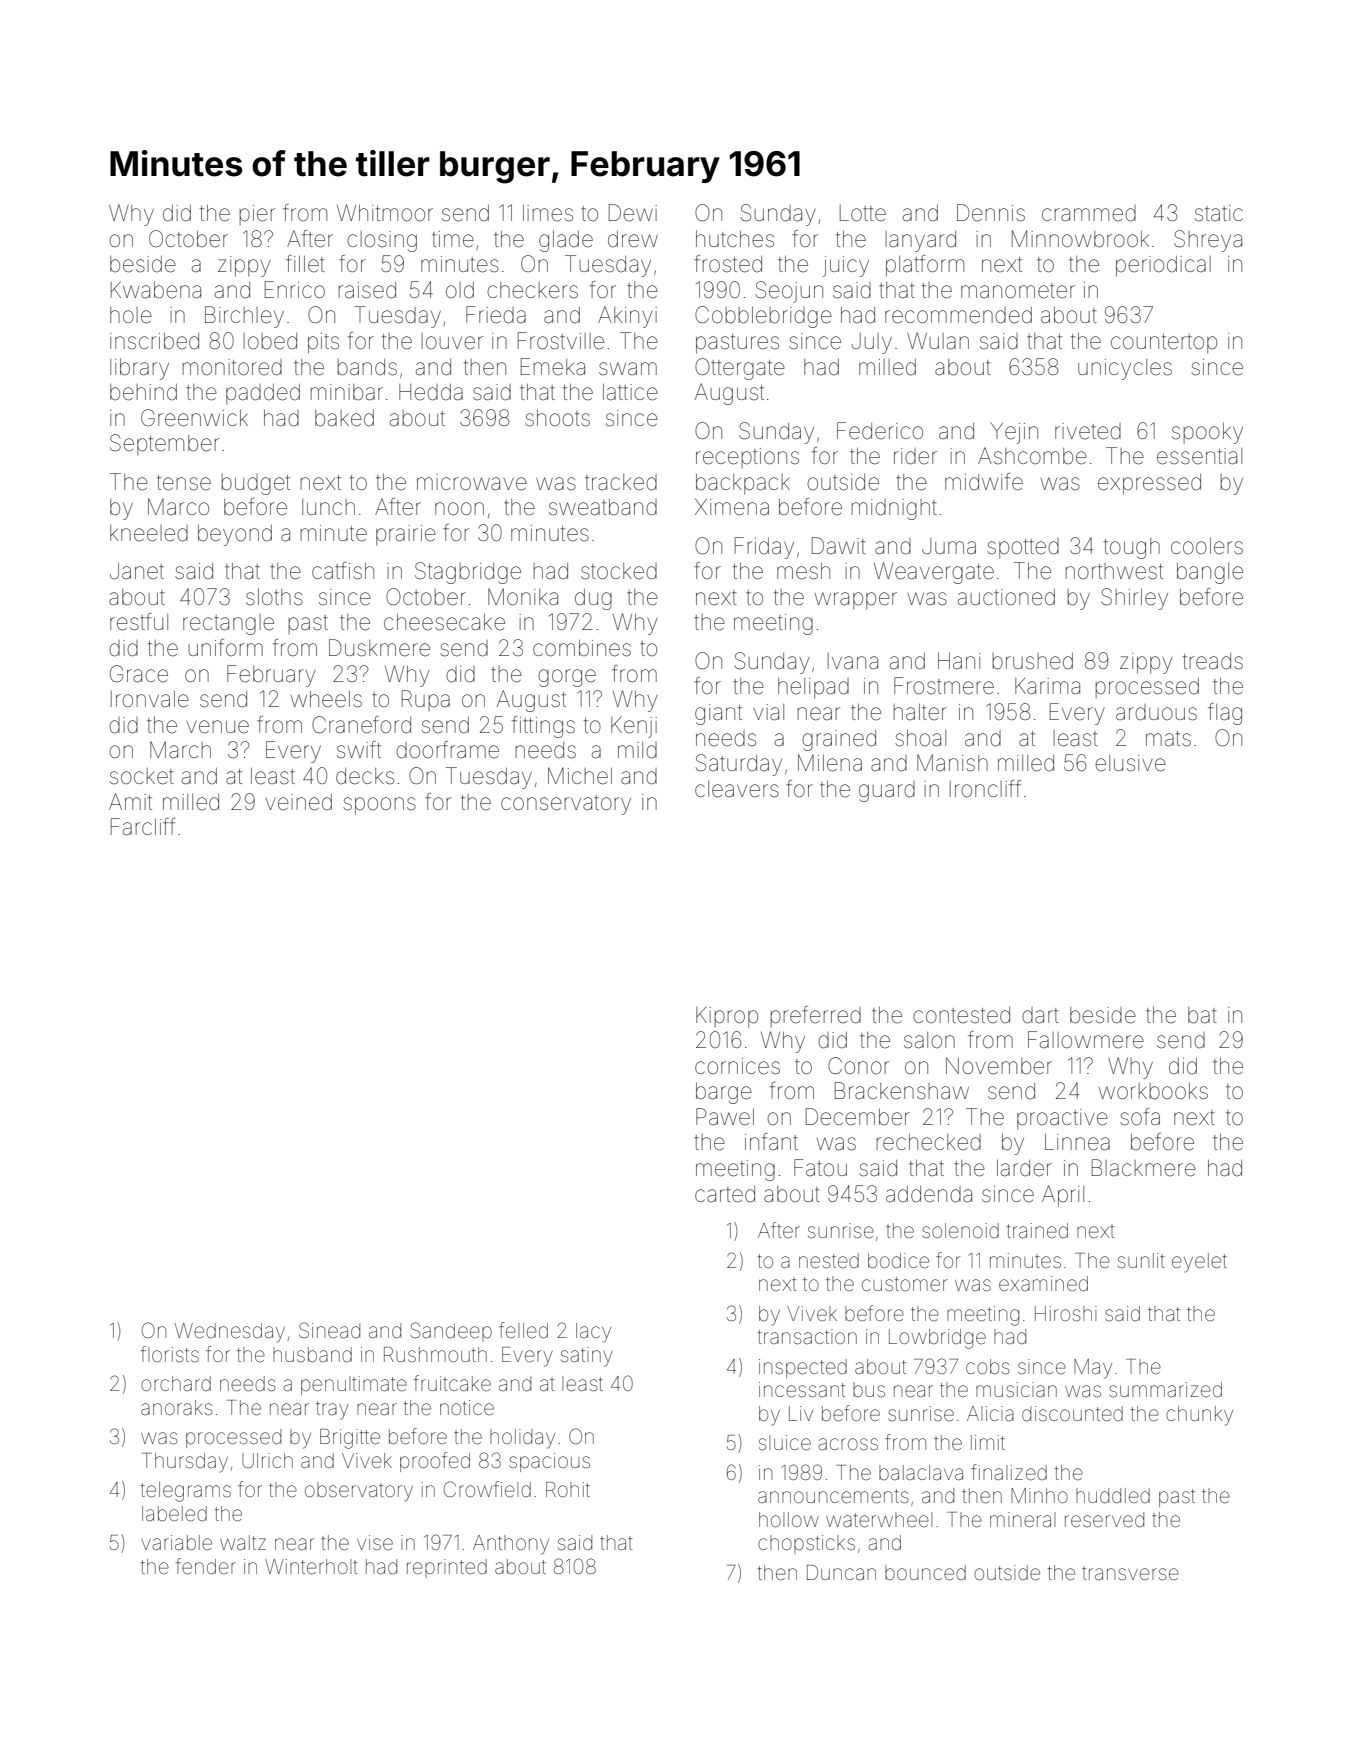 The width and height of the page is (1353, 1750). What do you see at coordinates (991, 213) in the page?
I see `Dennis` at bounding box center [991, 213].
